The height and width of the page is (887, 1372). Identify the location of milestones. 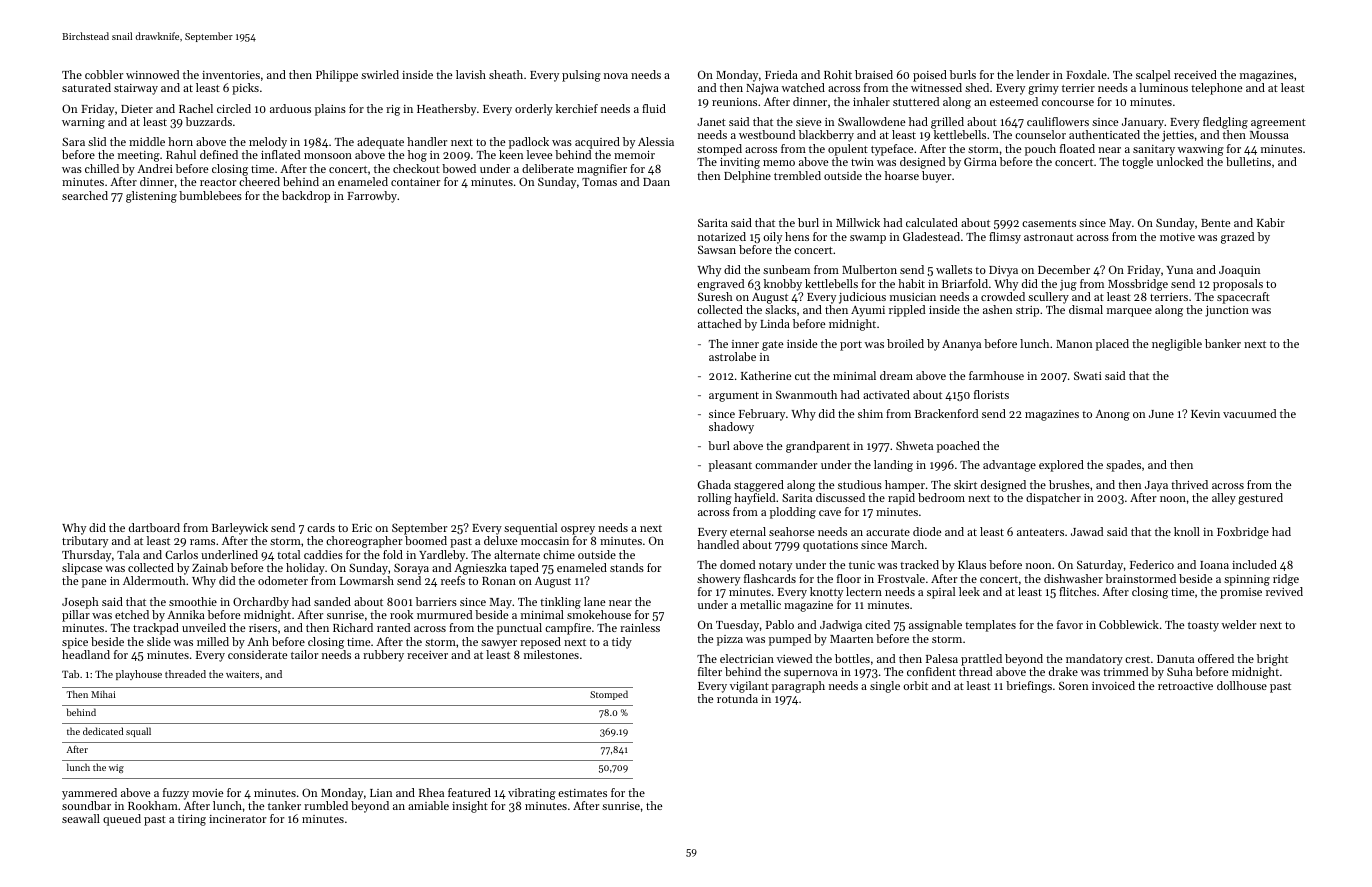
(551, 654).
